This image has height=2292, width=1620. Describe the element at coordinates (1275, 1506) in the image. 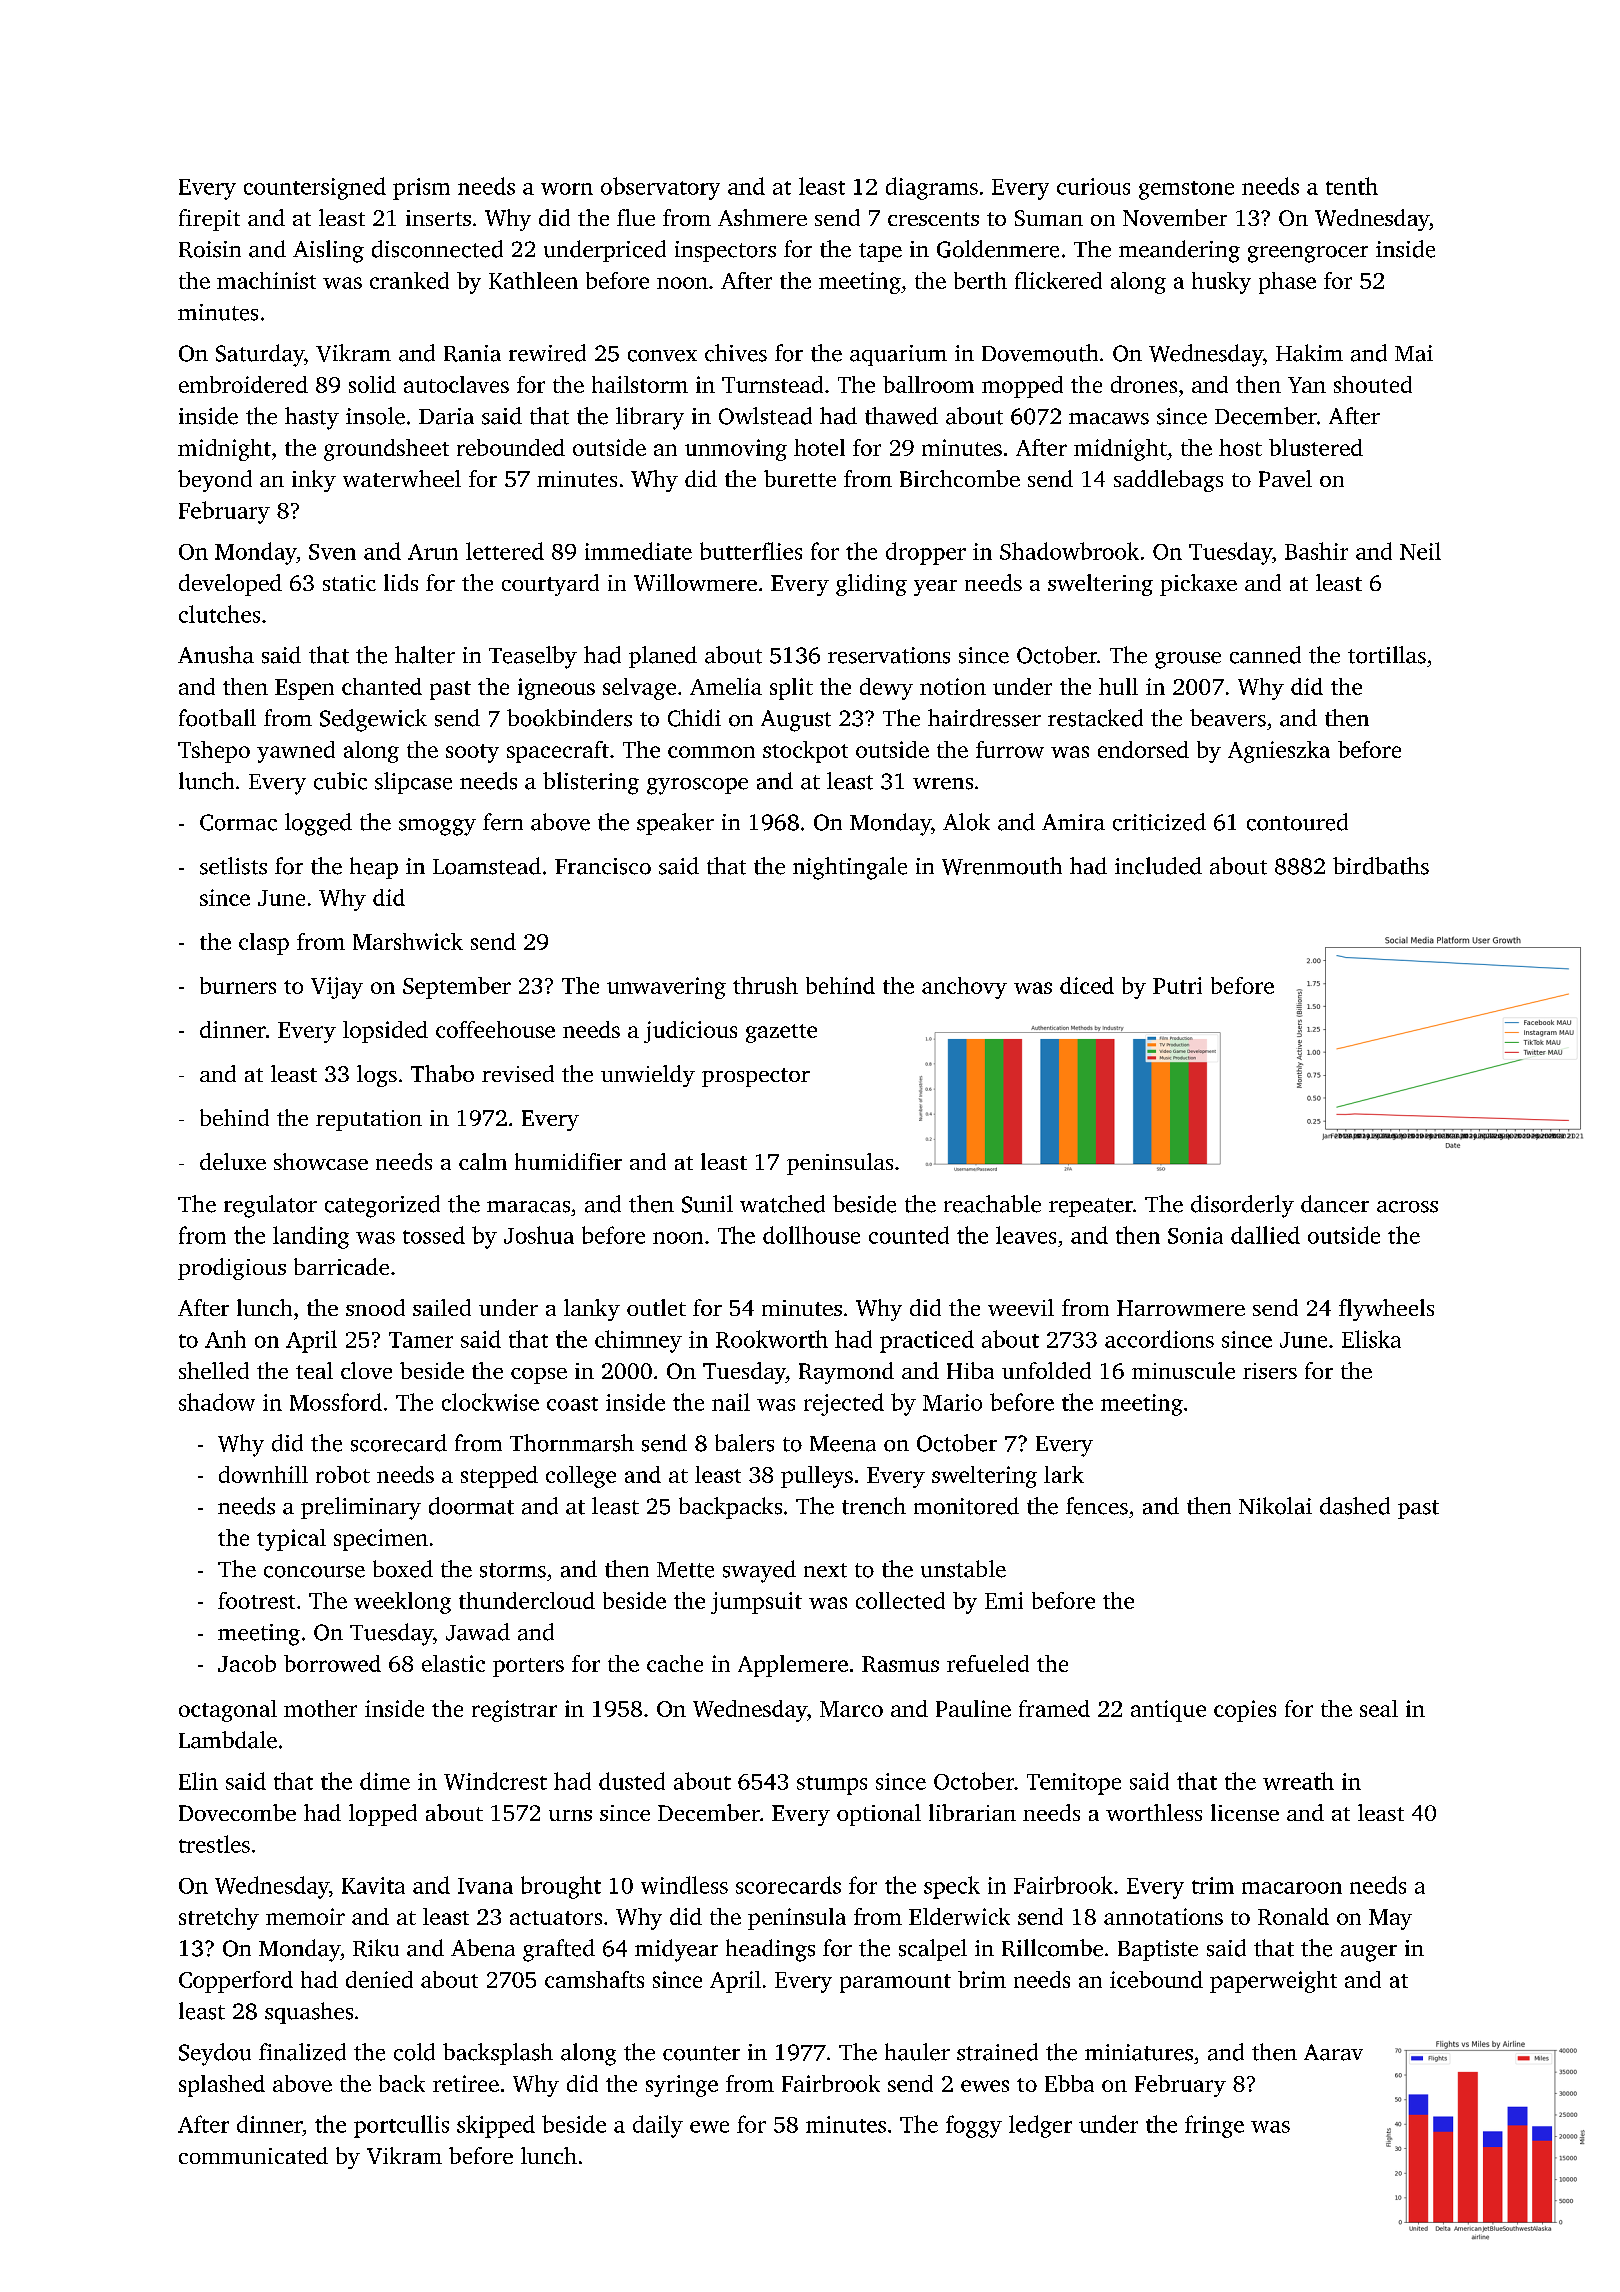

I see `Nikolai` at that location.
